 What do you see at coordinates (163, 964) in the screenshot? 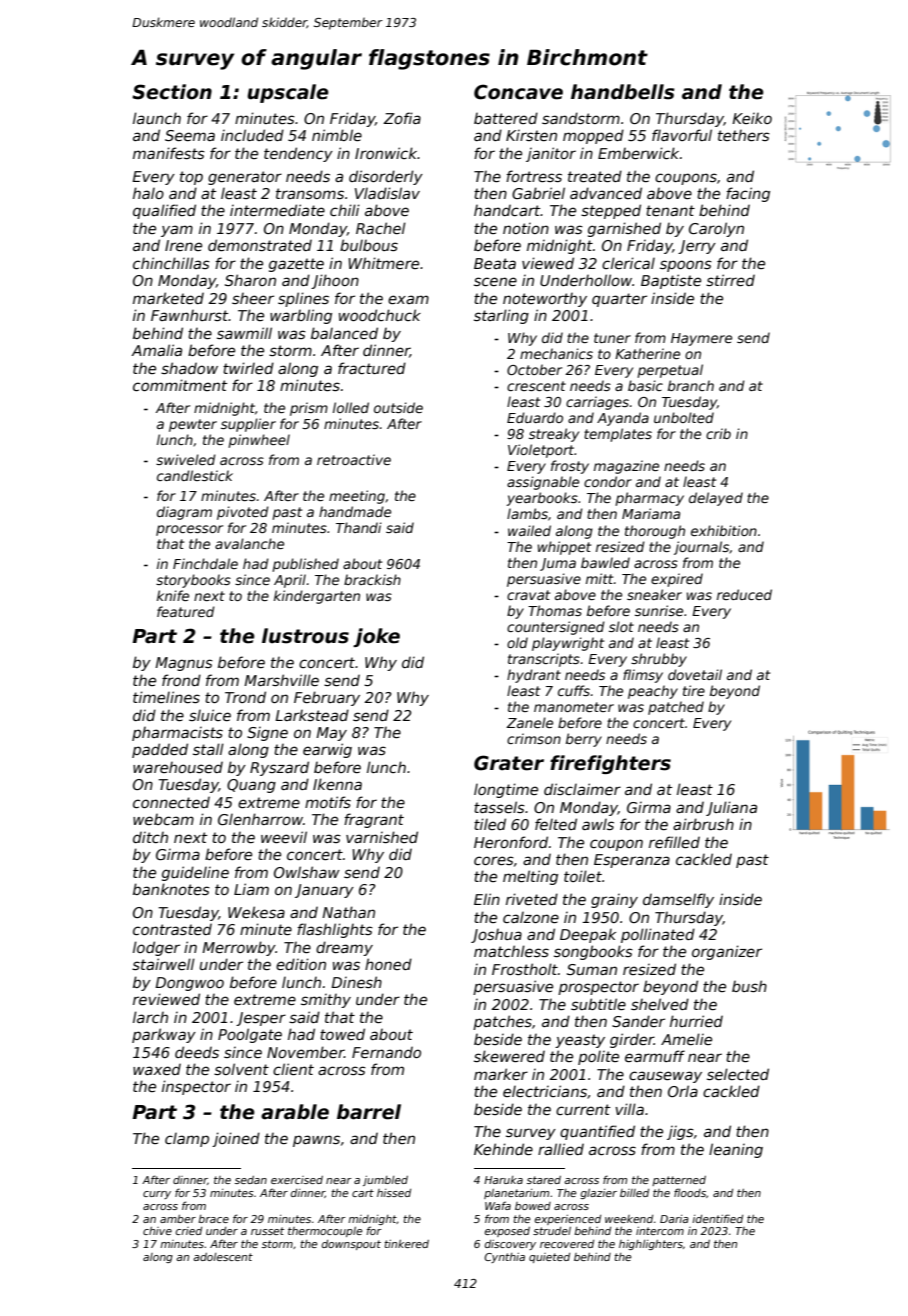
I see `stairwell` at bounding box center [163, 964].
